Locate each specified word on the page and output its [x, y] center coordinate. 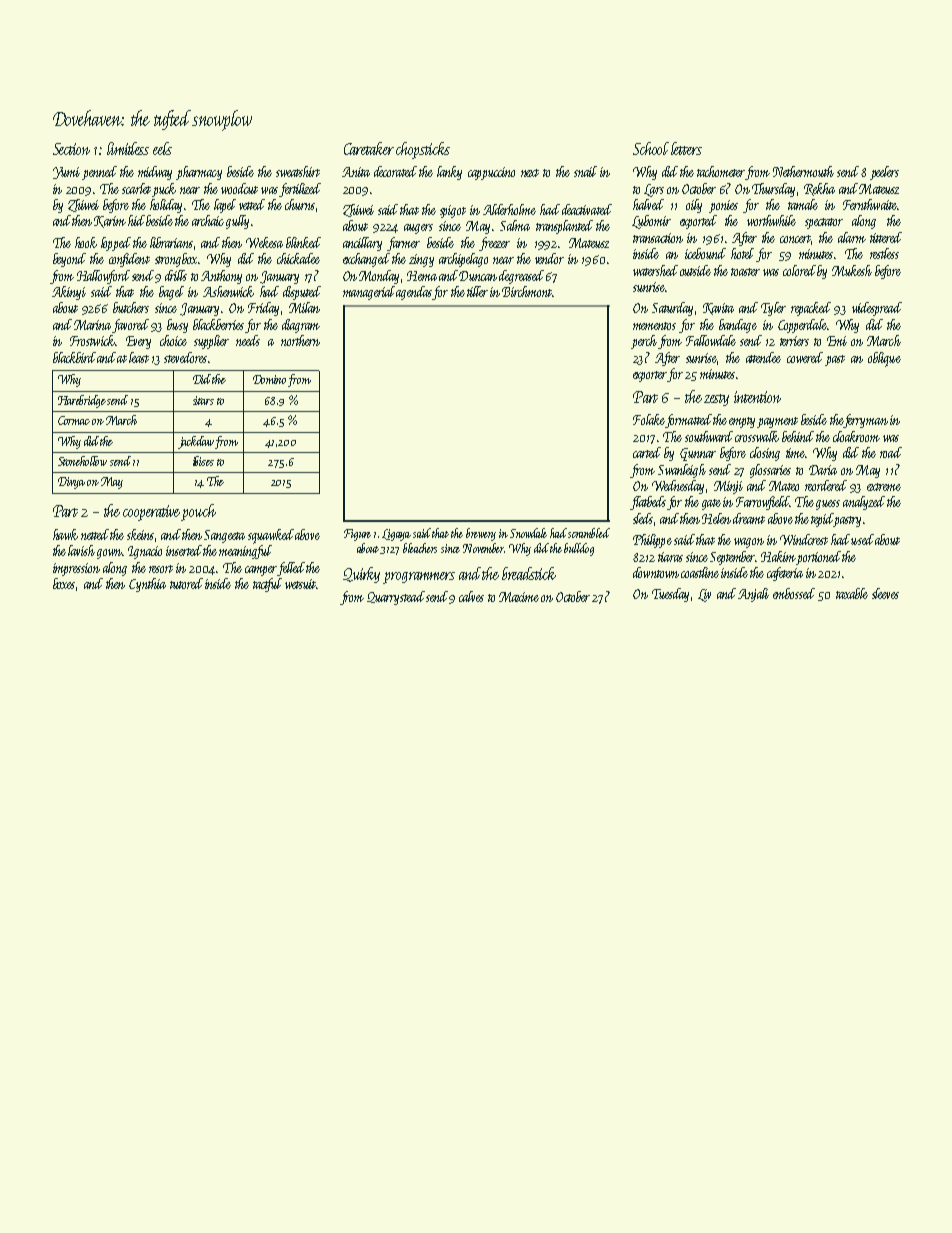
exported [698, 222]
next [530, 173]
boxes [64, 583]
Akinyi [69, 293]
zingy [421, 260]
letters [686, 148]
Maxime [519, 597]
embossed [794, 593]
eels [162, 148]
